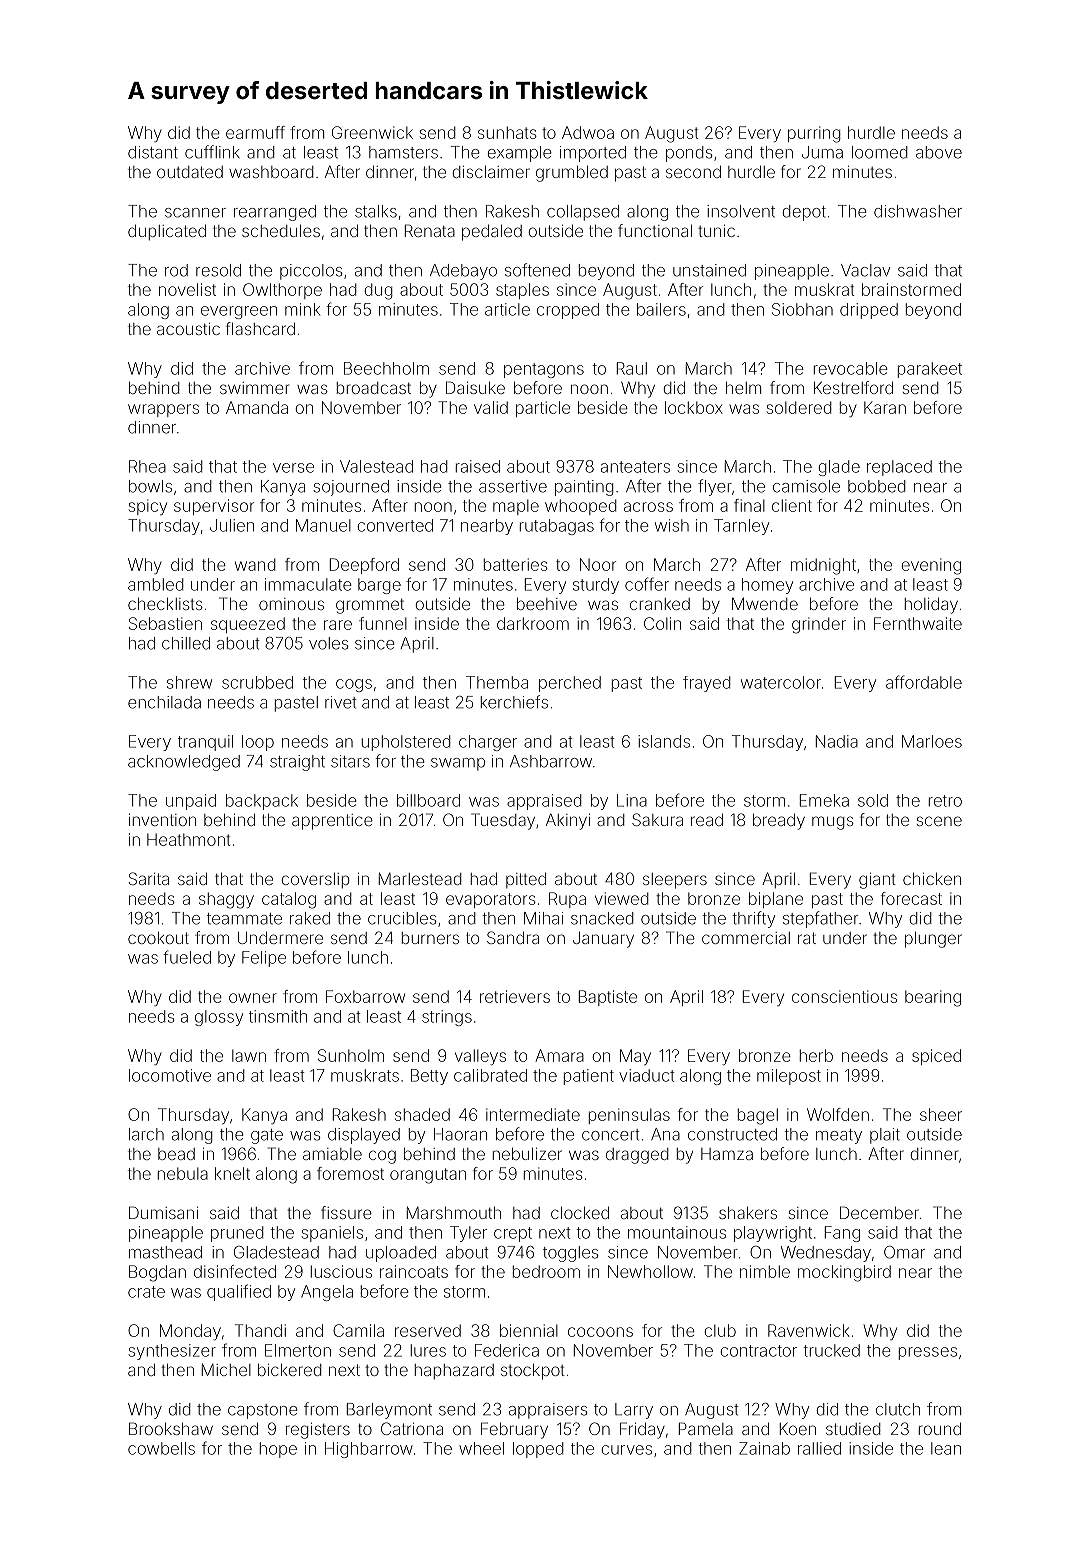  Describe the element at coordinates (308, 584) in the screenshot. I see `immaculate` at that location.
